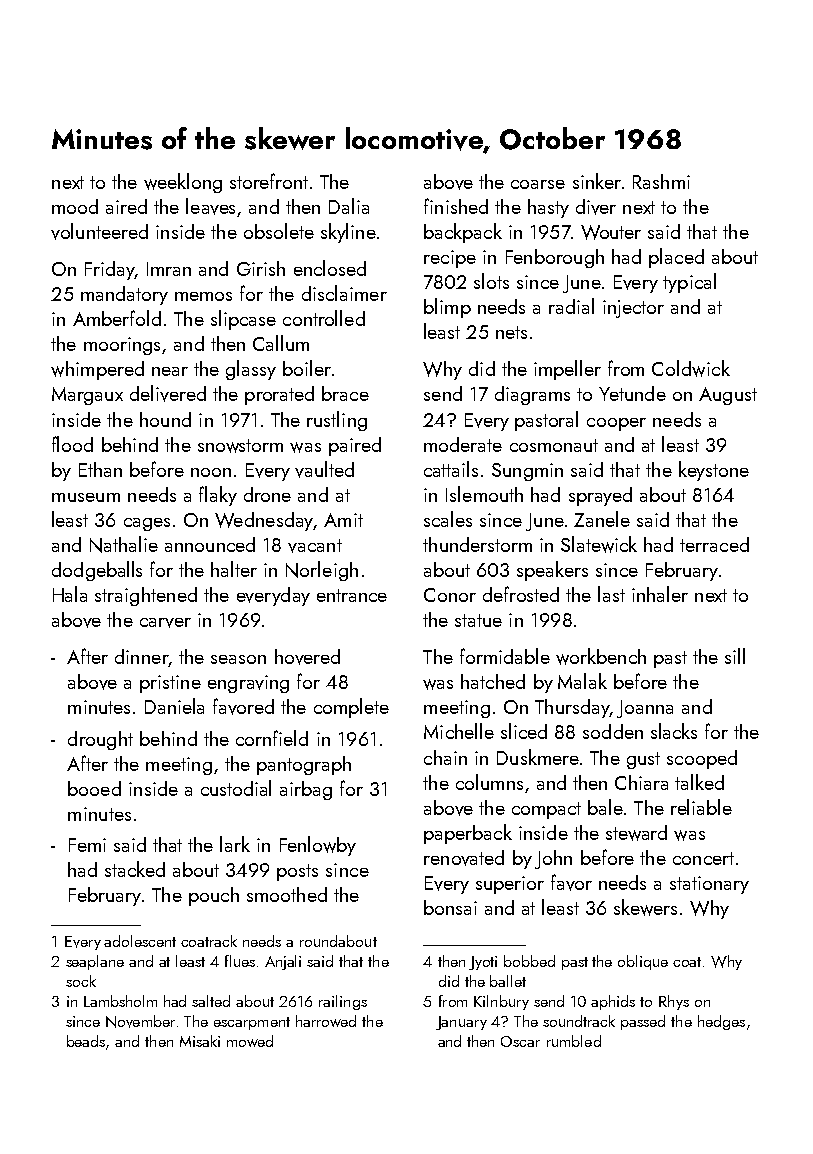 This page has width=813, height=1154. I want to click on Rashmi, so click(661, 181).
